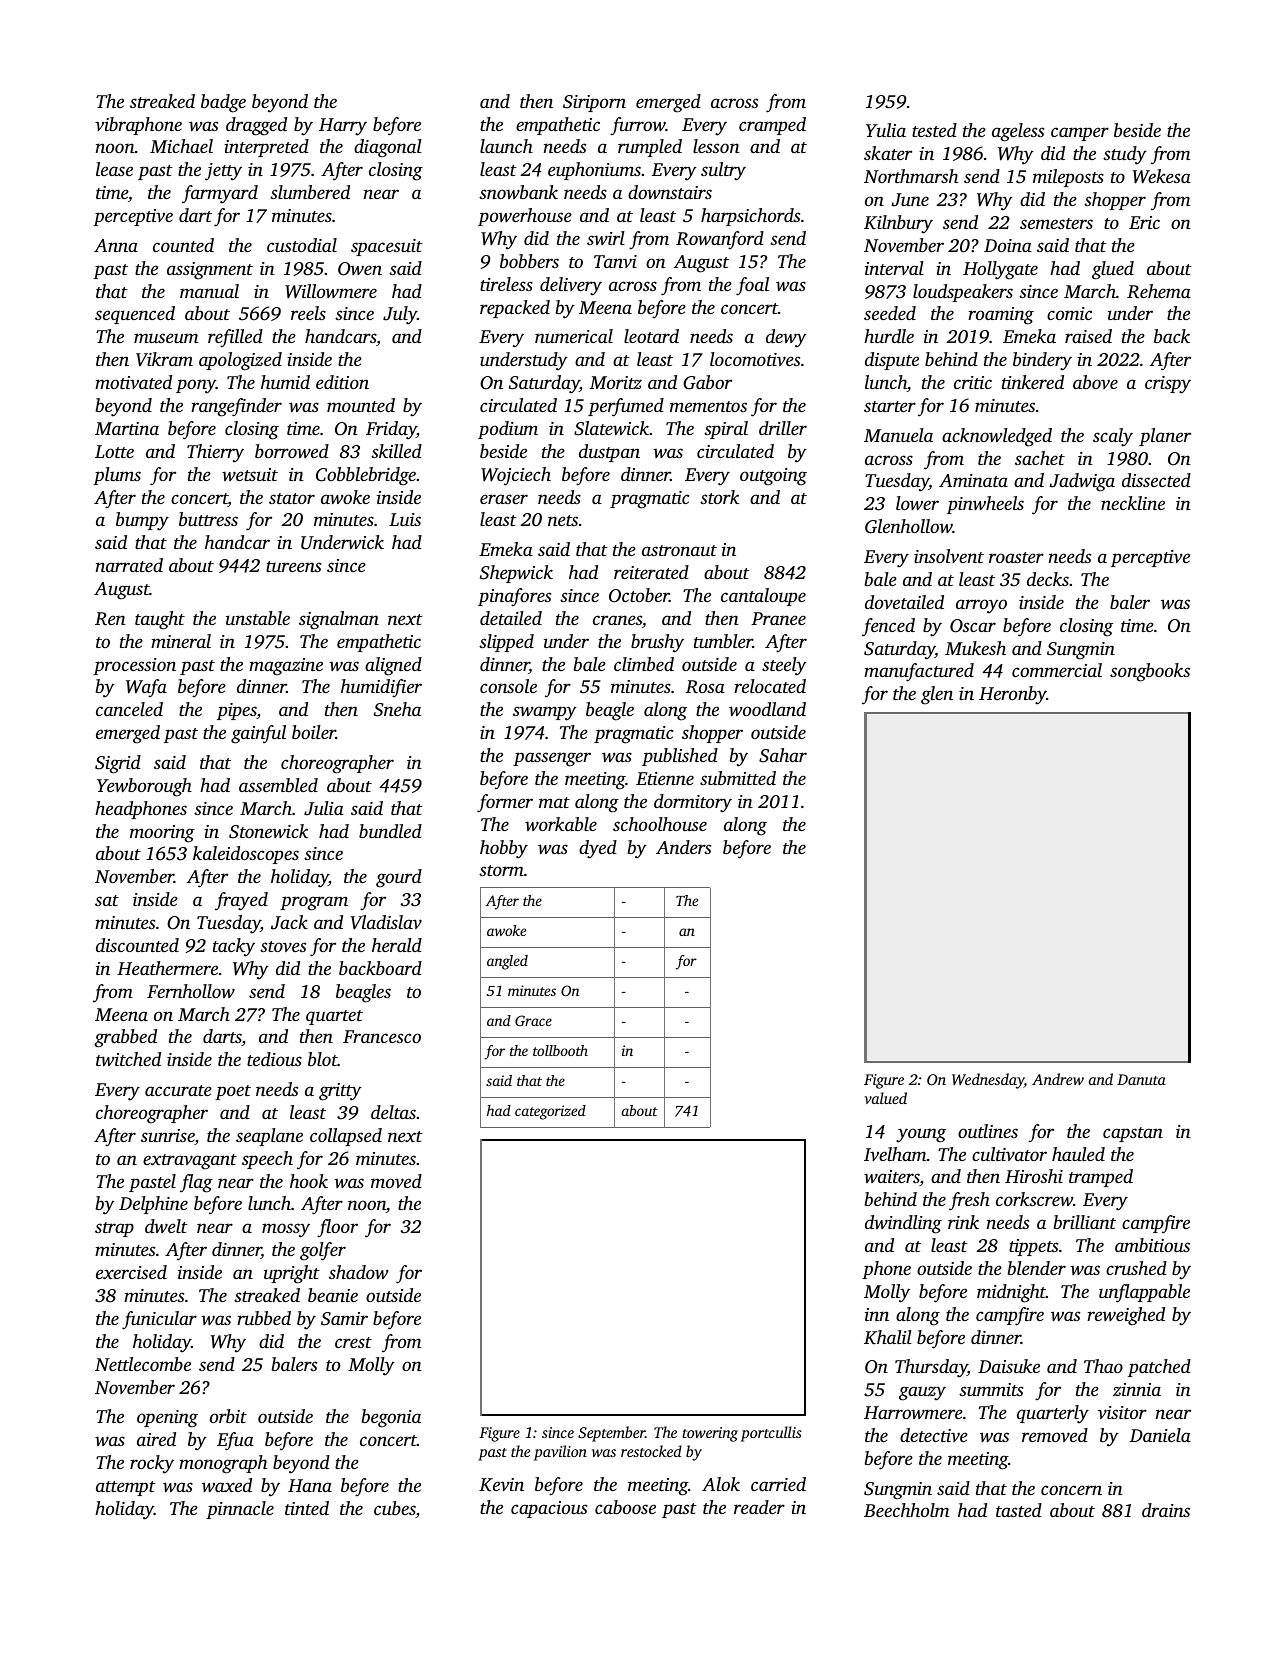  Describe the element at coordinates (594, 103) in the page. I see `Siriporn` at that location.
